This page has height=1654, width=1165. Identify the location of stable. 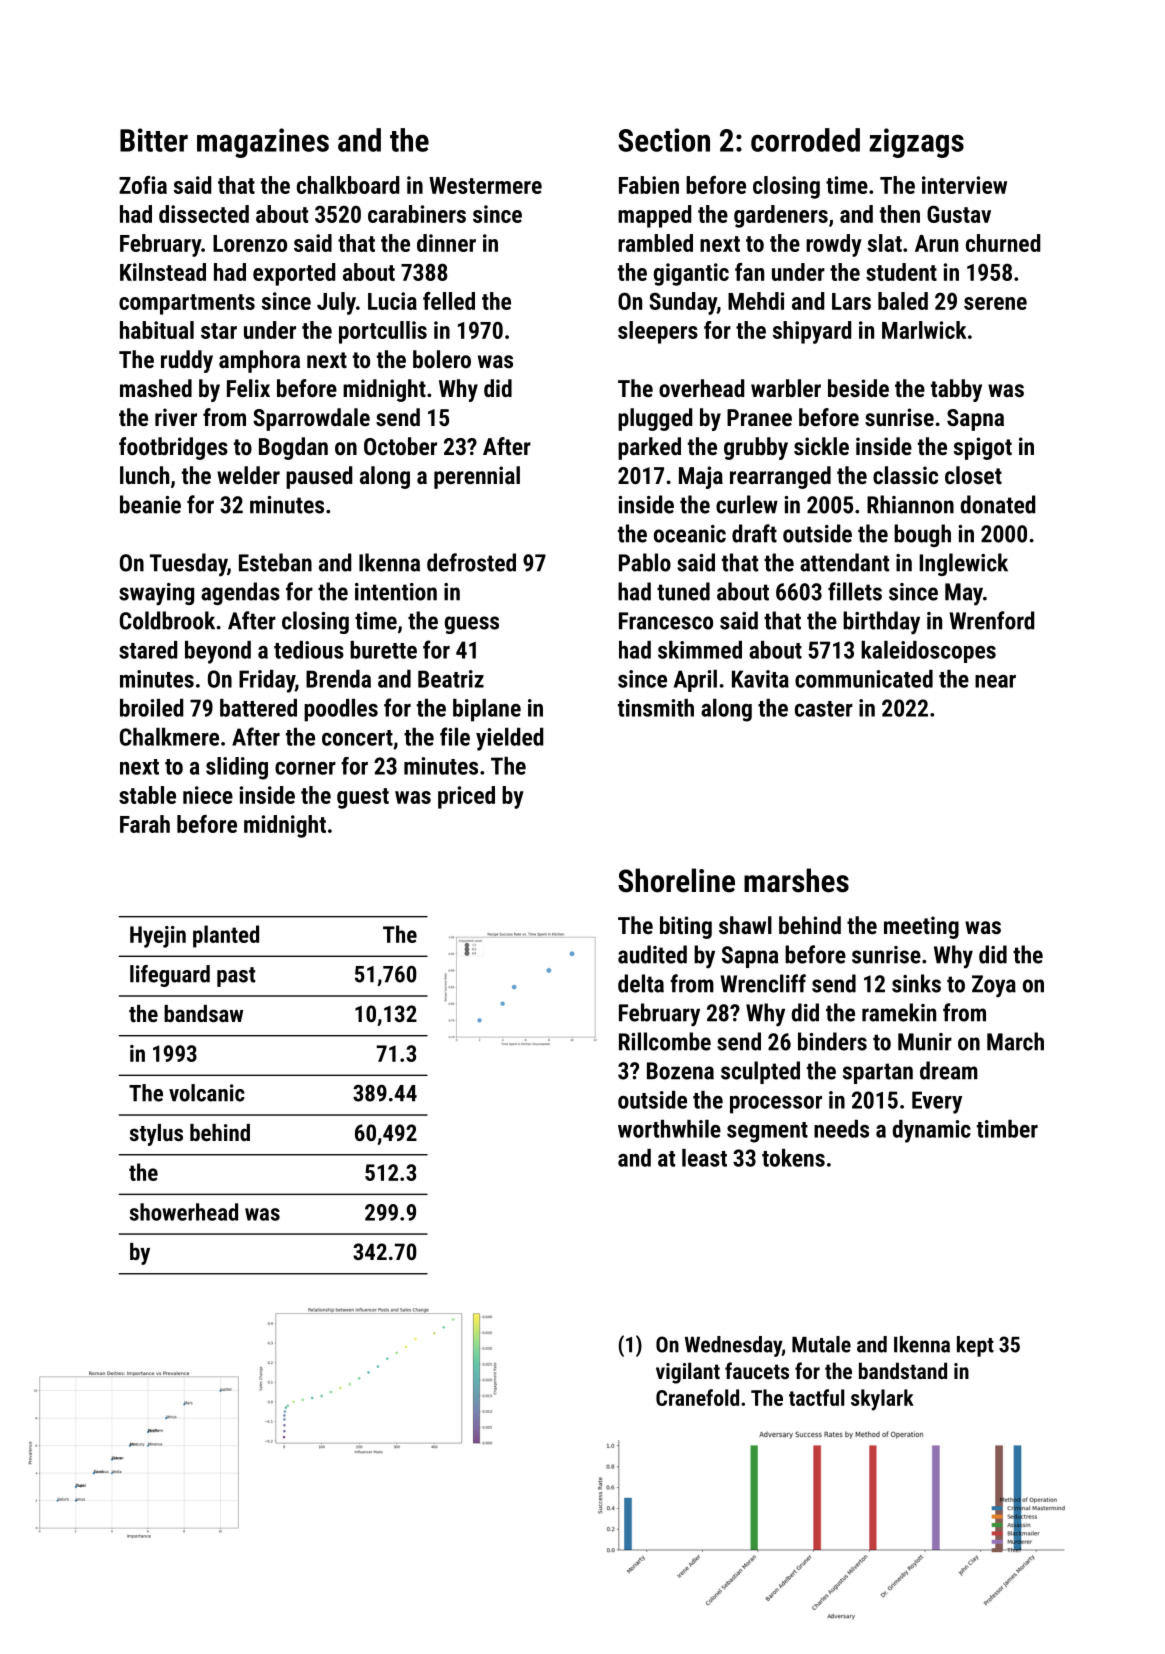
(147, 795).
